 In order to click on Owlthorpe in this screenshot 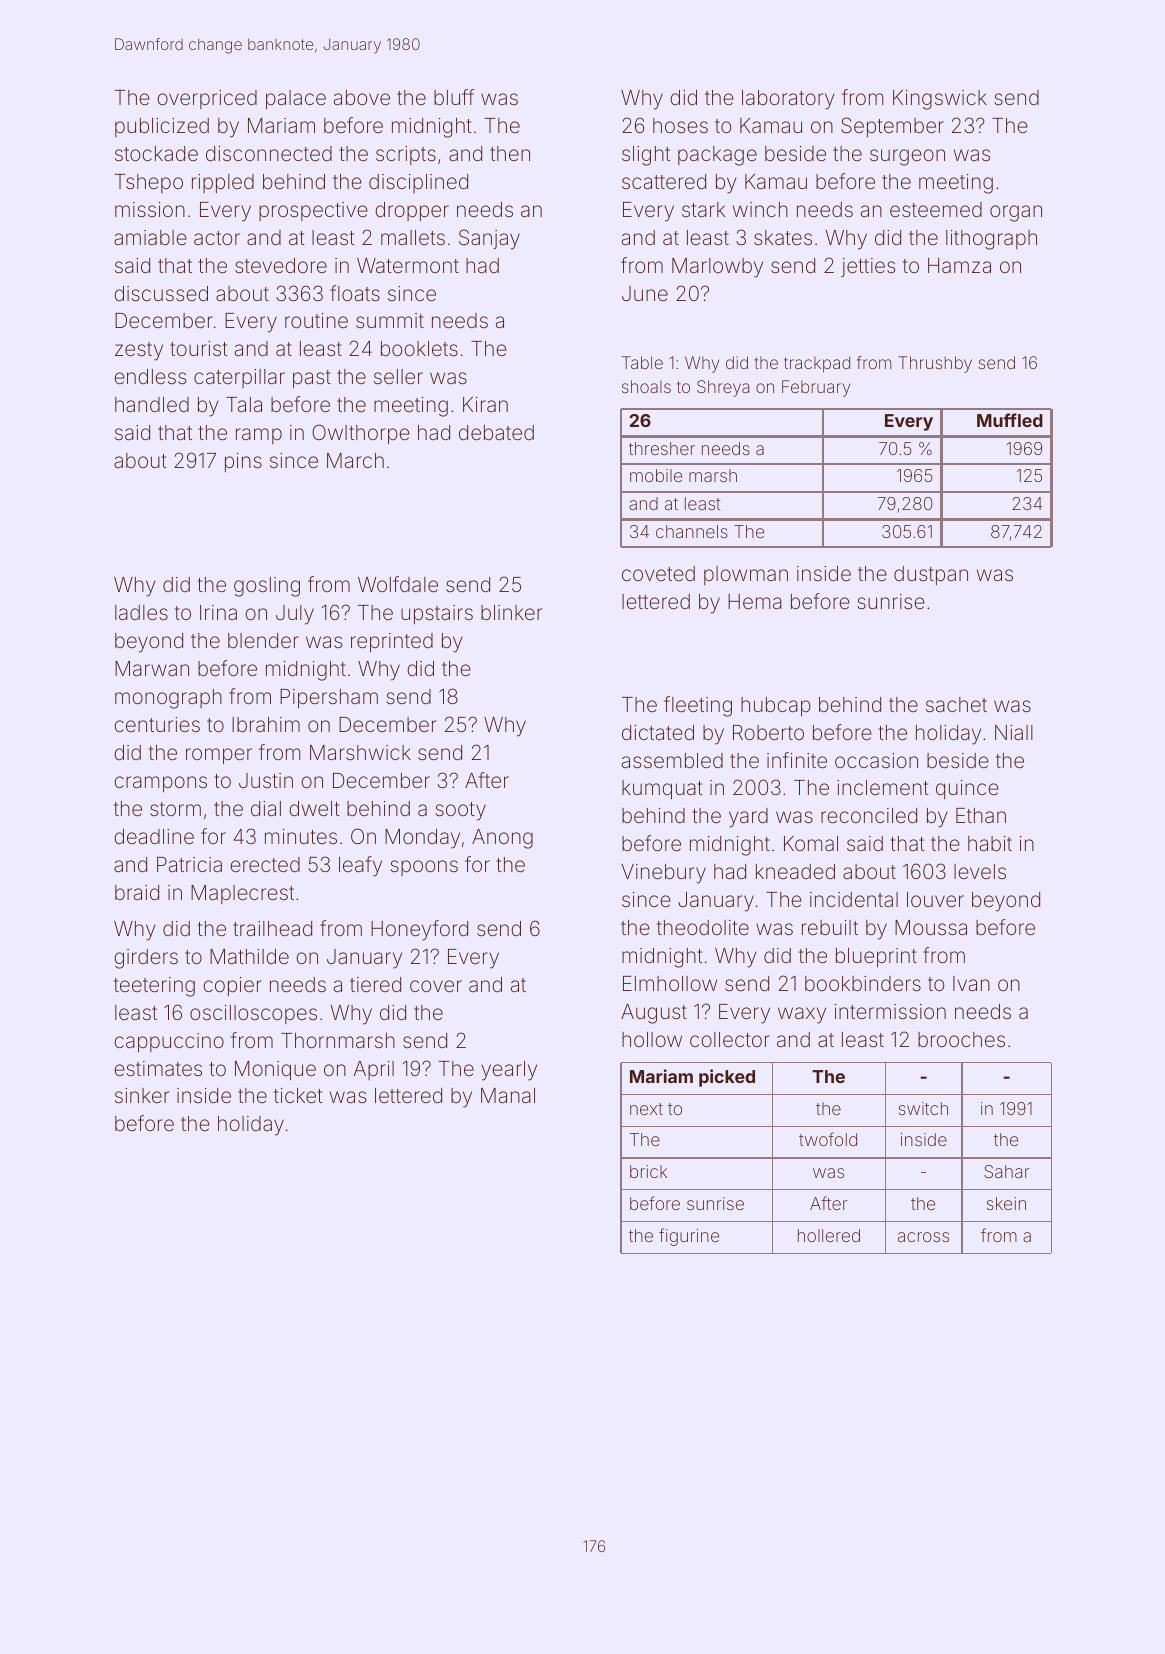, I will do `click(361, 434)`.
